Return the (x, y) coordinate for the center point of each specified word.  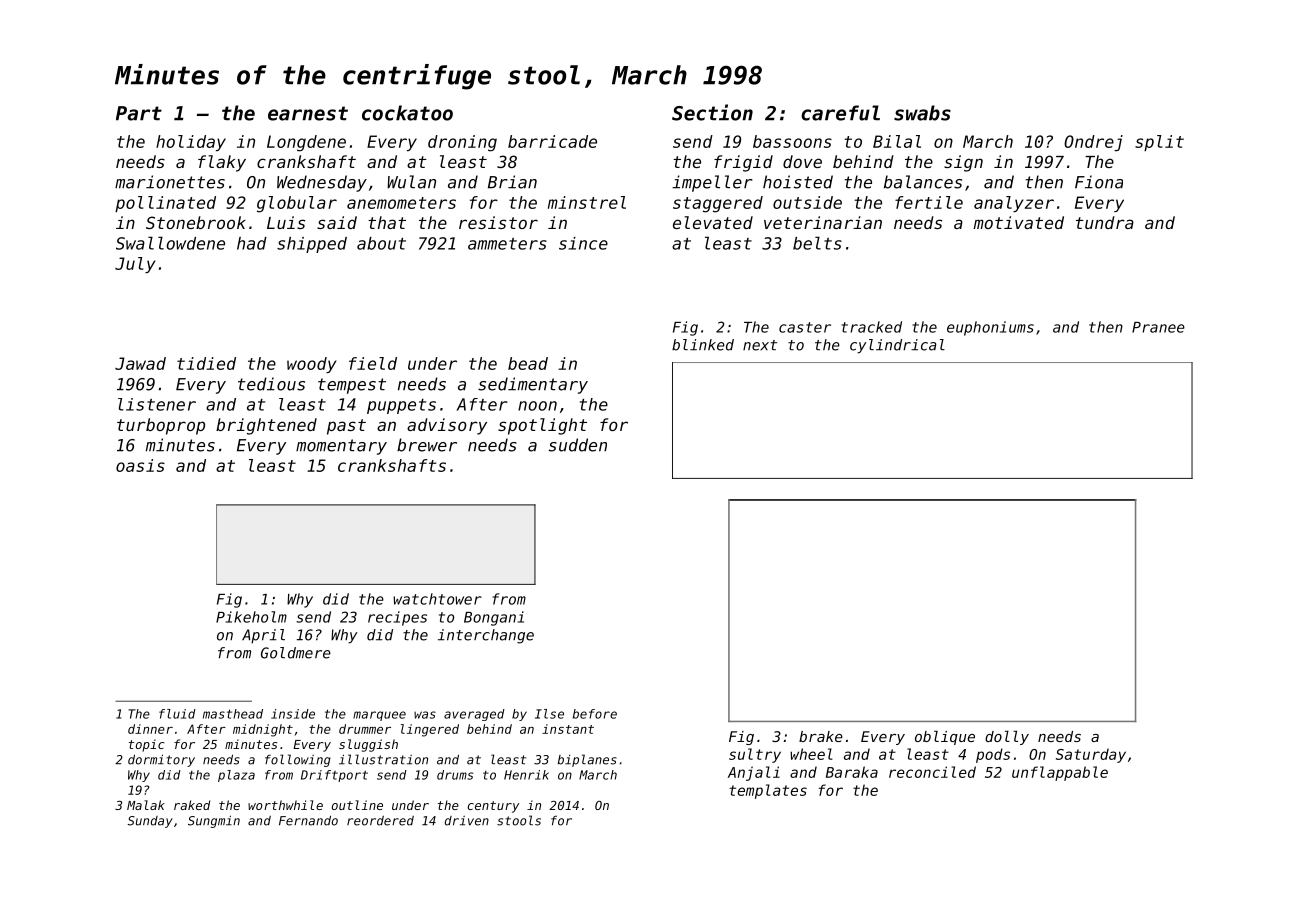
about (381, 243)
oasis (140, 465)
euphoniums (990, 328)
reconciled (932, 772)
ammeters (507, 244)
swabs (922, 113)
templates (768, 791)
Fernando (308, 820)
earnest (308, 113)
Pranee (1158, 327)
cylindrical (897, 346)
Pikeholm (251, 617)
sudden (578, 445)
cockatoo (407, 113)
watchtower (437, 599)
